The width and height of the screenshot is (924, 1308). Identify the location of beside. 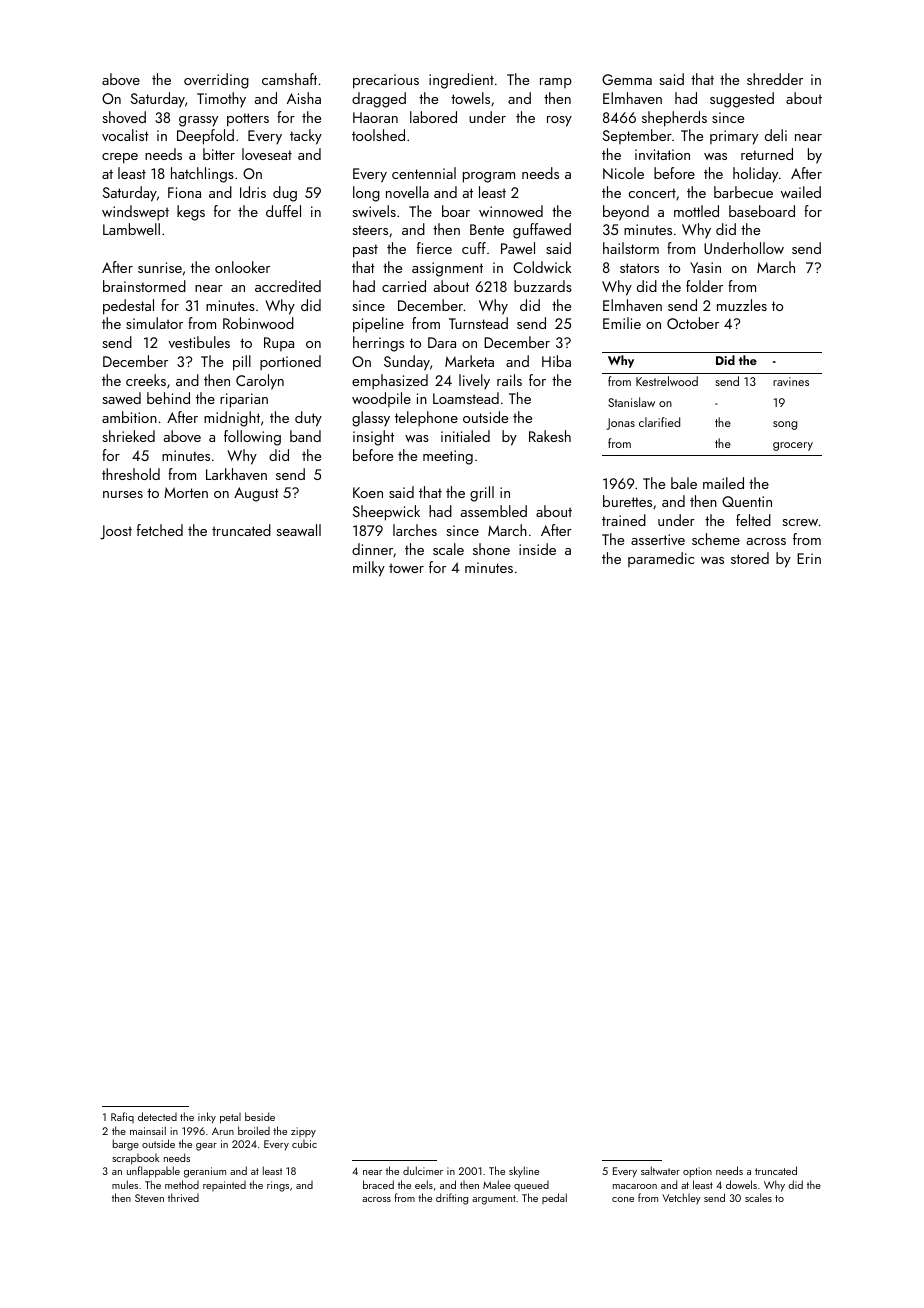
(260, 1116).
